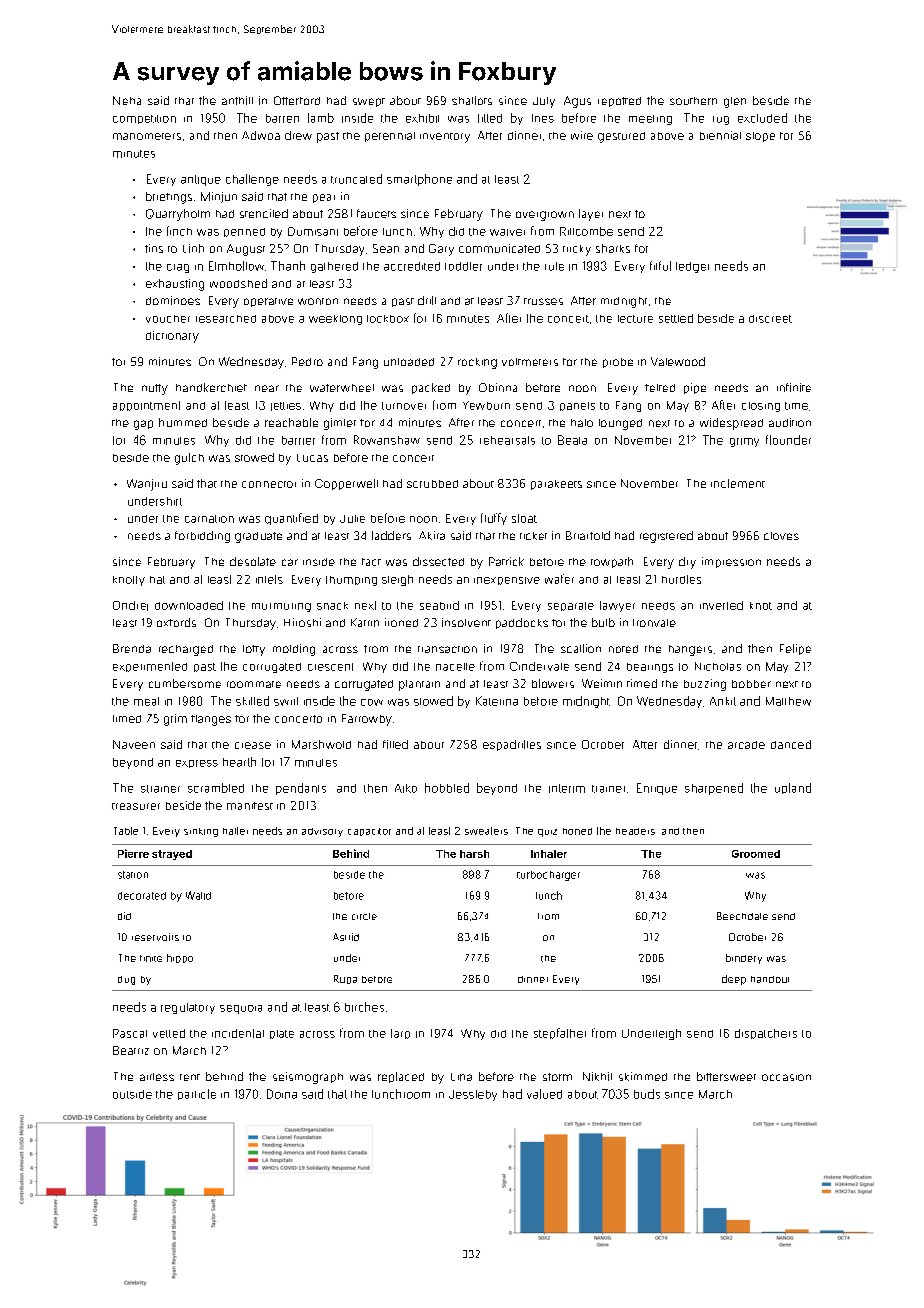 This image has width=924, height=1308. What do you see at coordinates (132, 1094) in the image?
I see `outside` at bounding box center [132, 1094].
